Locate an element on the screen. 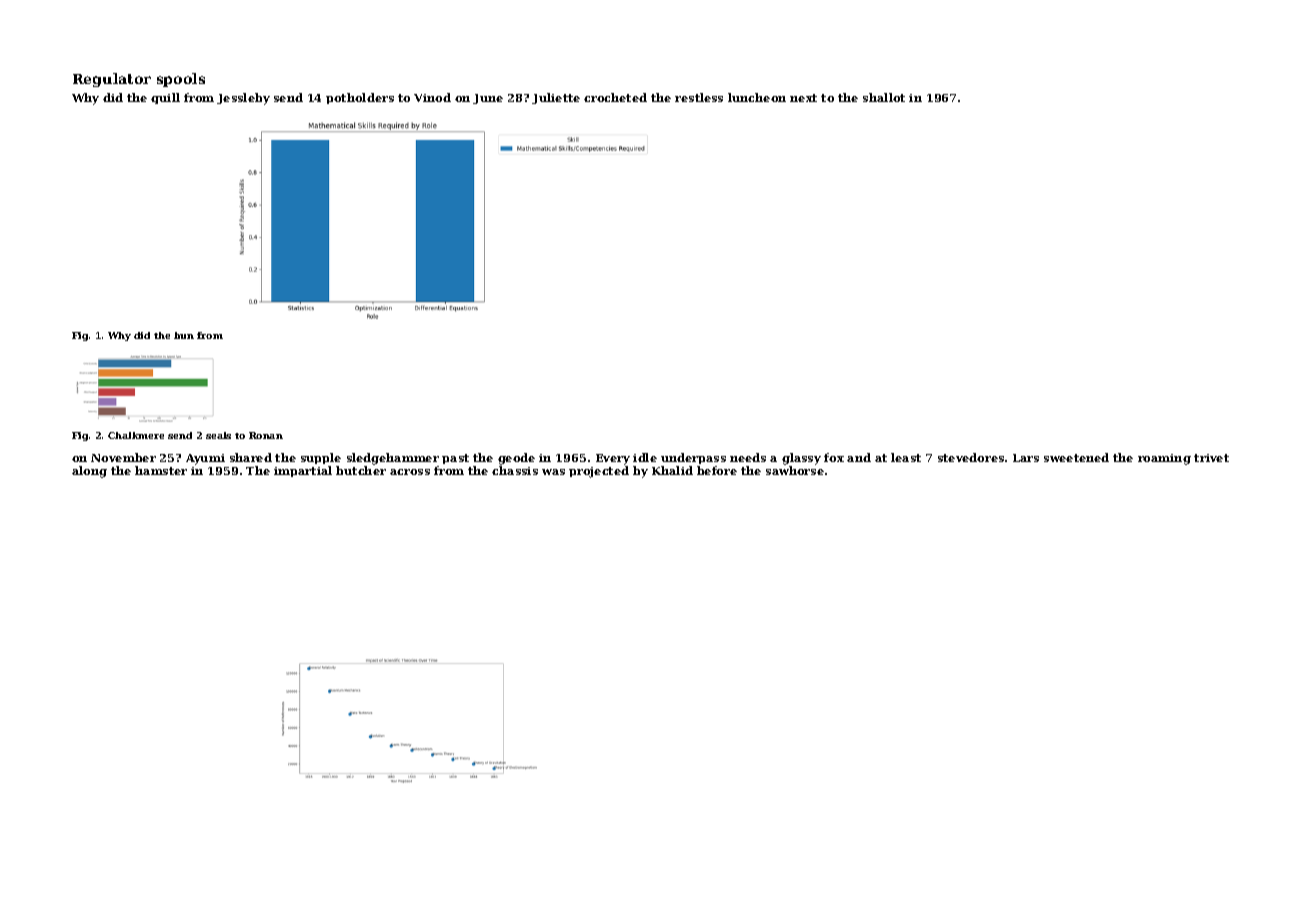  luncheon is located at coordinates (757, 97).
